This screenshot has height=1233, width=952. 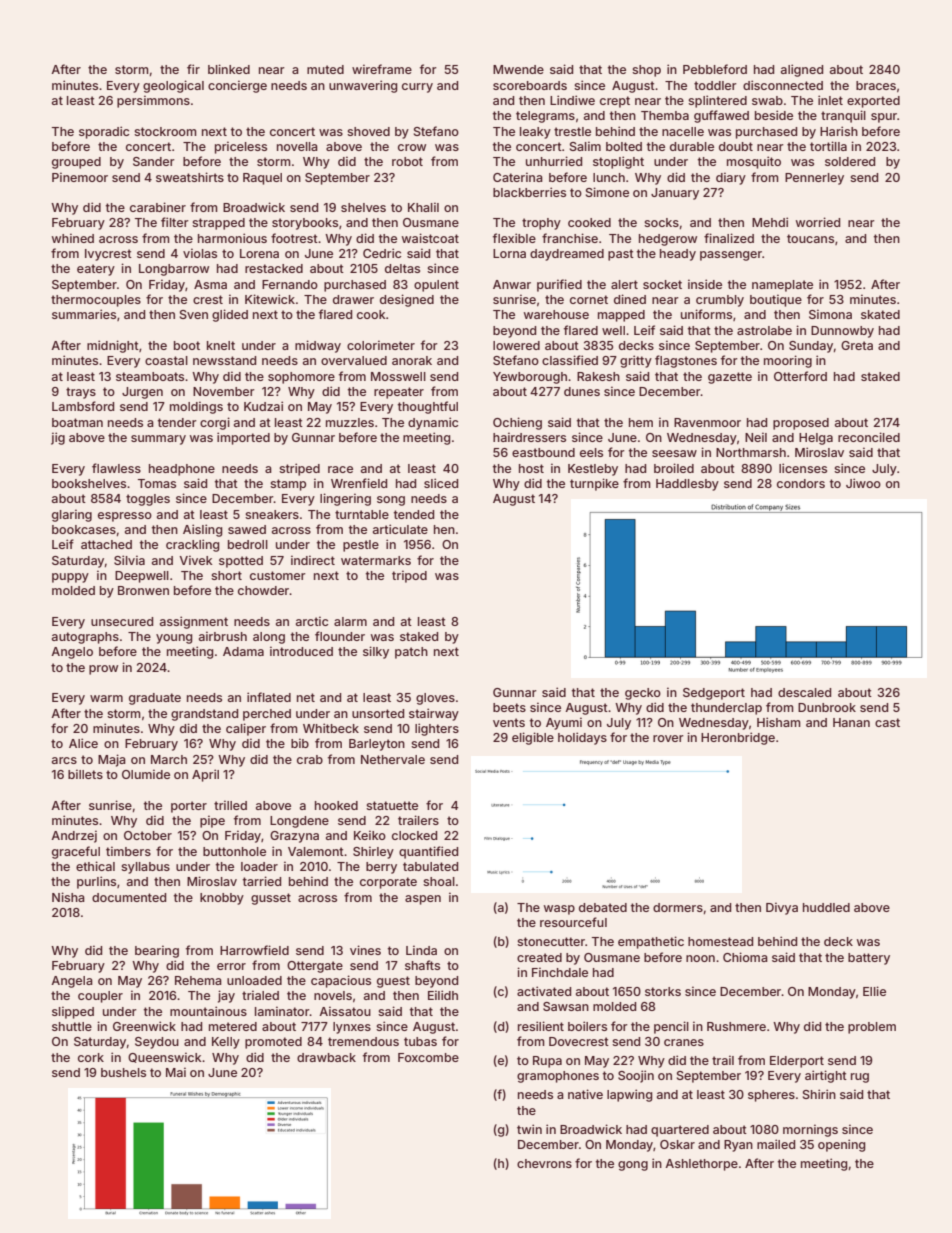 What do you see at coordinates (241, 562) in the screenshot?
I see `spotted` at bounding box center [241, 562].
